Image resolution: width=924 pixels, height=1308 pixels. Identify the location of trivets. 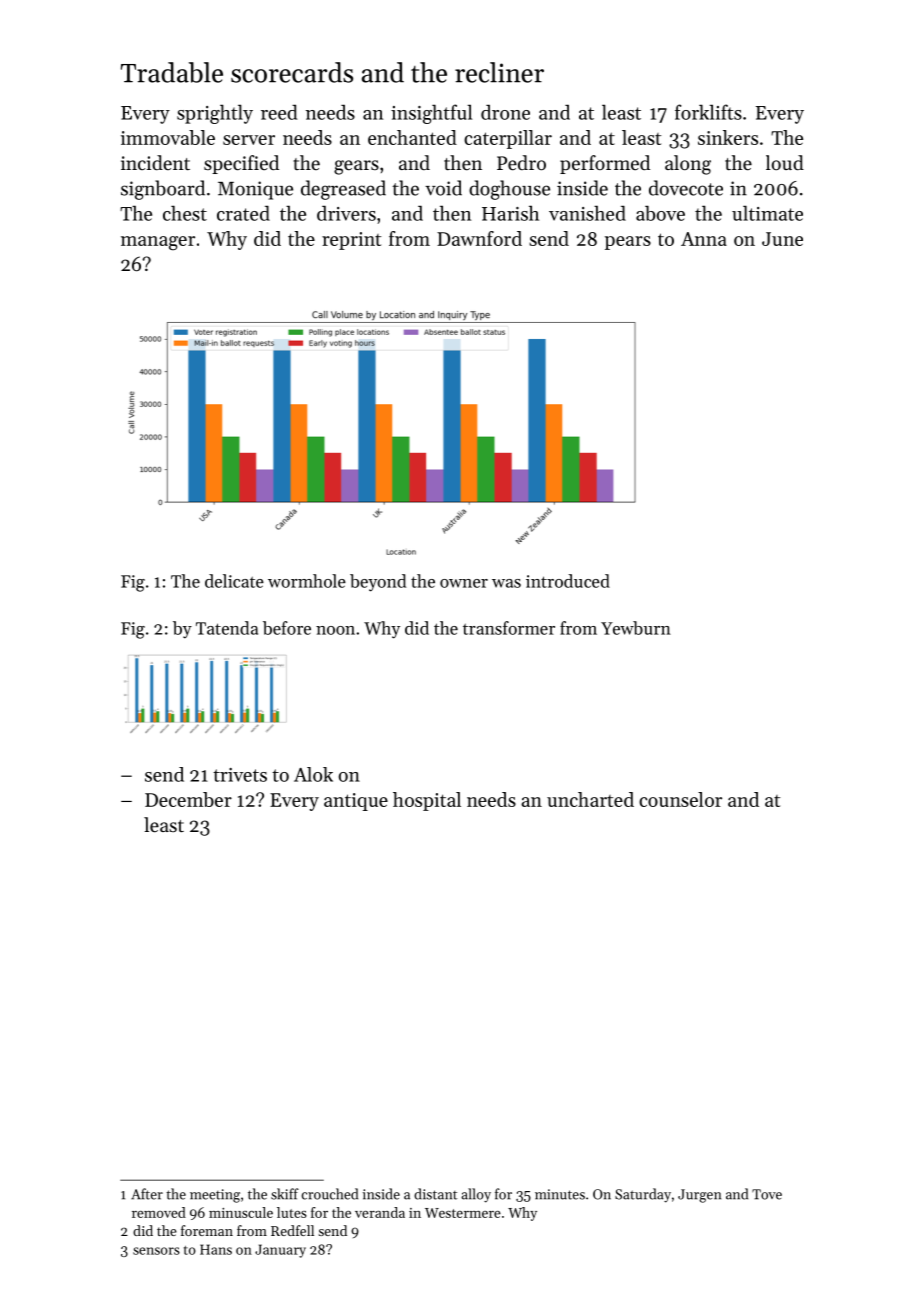
(240, 775).
